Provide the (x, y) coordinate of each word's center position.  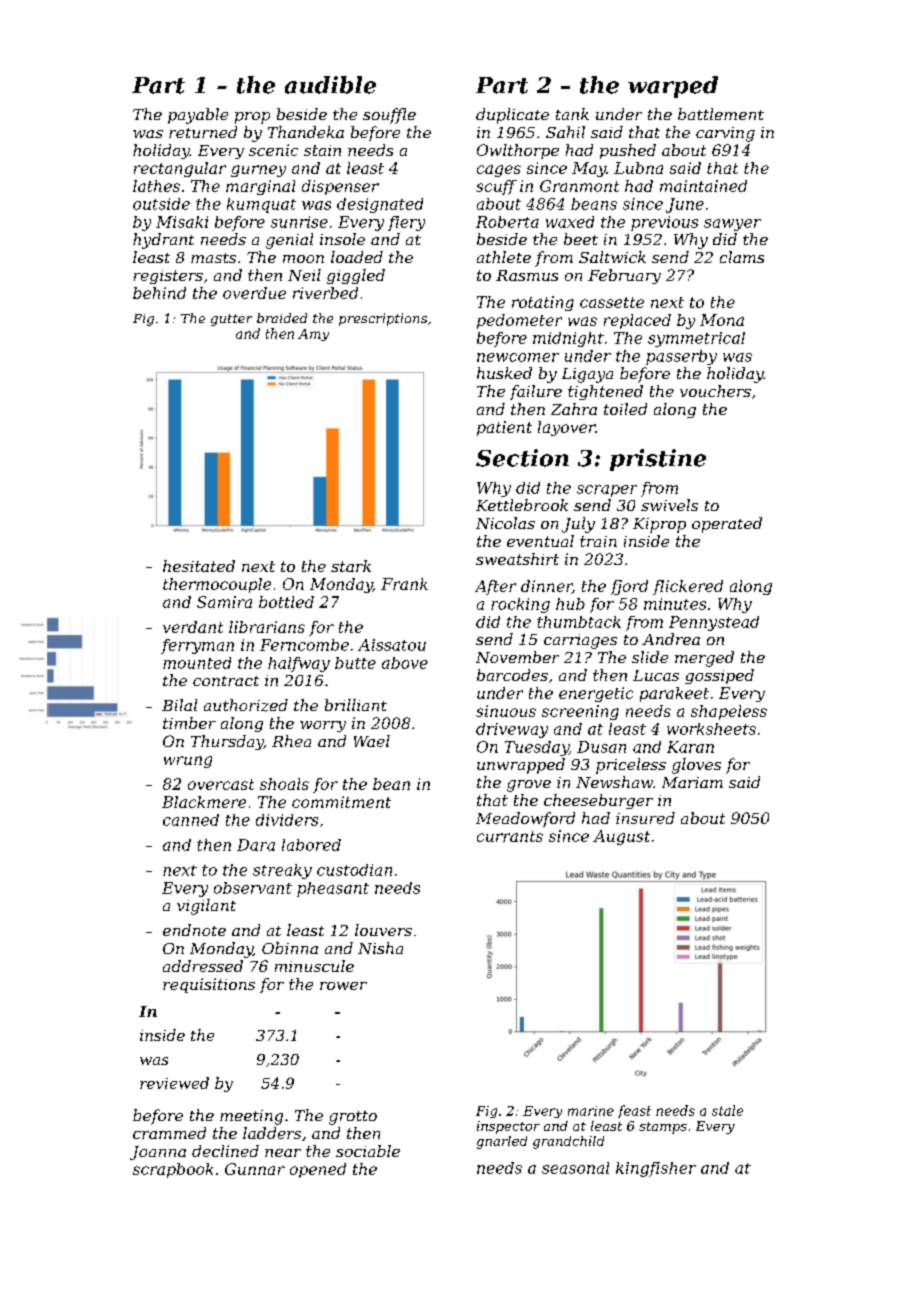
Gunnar (255, 1169)
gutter (231, 320)
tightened (605, 392)
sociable (368, 1151)
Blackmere (204, 802)
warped (673, 87)
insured (645, 818)
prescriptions (383, 319)
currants (510, 836)
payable (198, 116)
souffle (389, 116)
